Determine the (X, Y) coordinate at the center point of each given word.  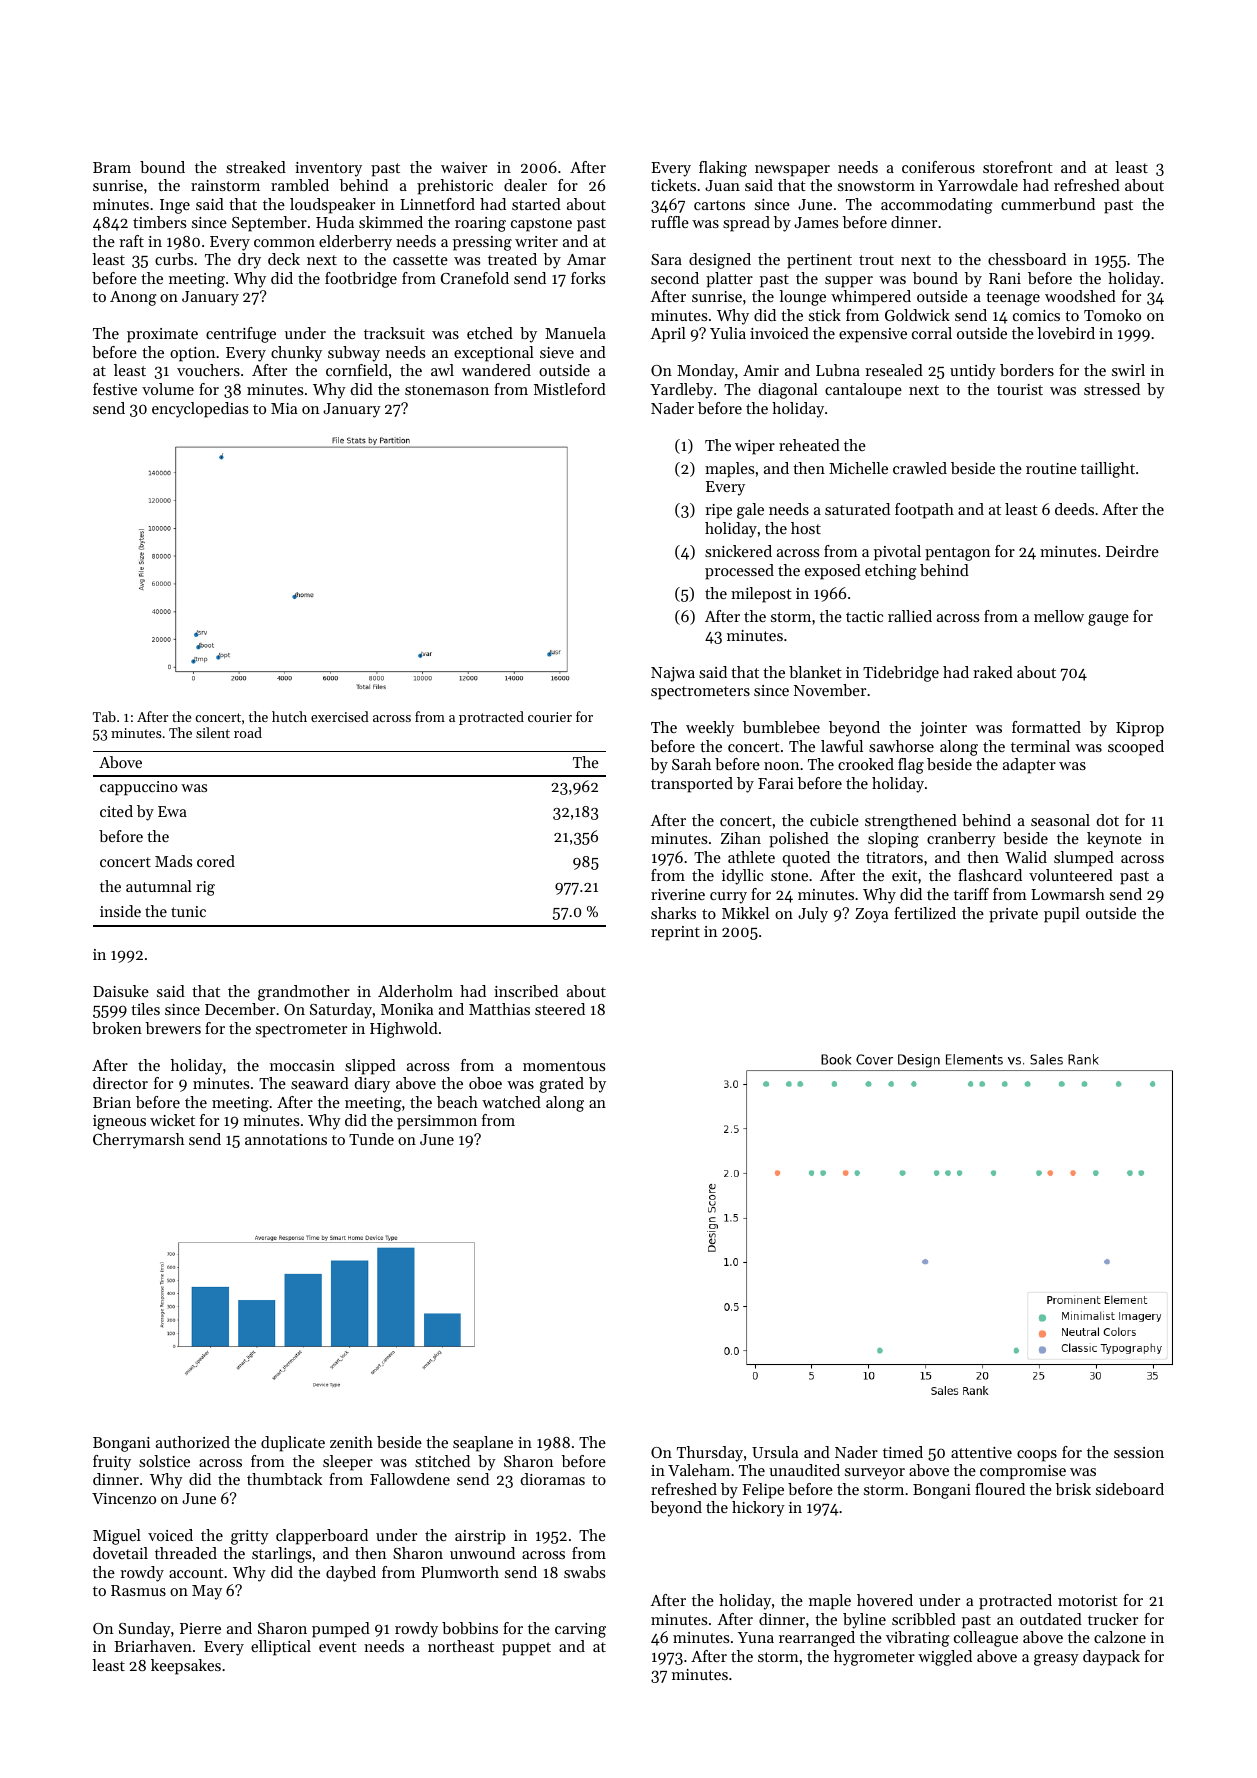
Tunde (371, 1139)
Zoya (871, 915)
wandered (496, 370)
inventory (328, 169)
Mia (284, 408)
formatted (1046, 727)
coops (1037, 1456)
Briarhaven (153, 1646)
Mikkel (745, 913)
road (248, 732)
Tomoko (1112, 315)
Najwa (673, 674)
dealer (525, 185)
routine (1051, 468)
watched (511, 1102)
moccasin (302, 1065)
